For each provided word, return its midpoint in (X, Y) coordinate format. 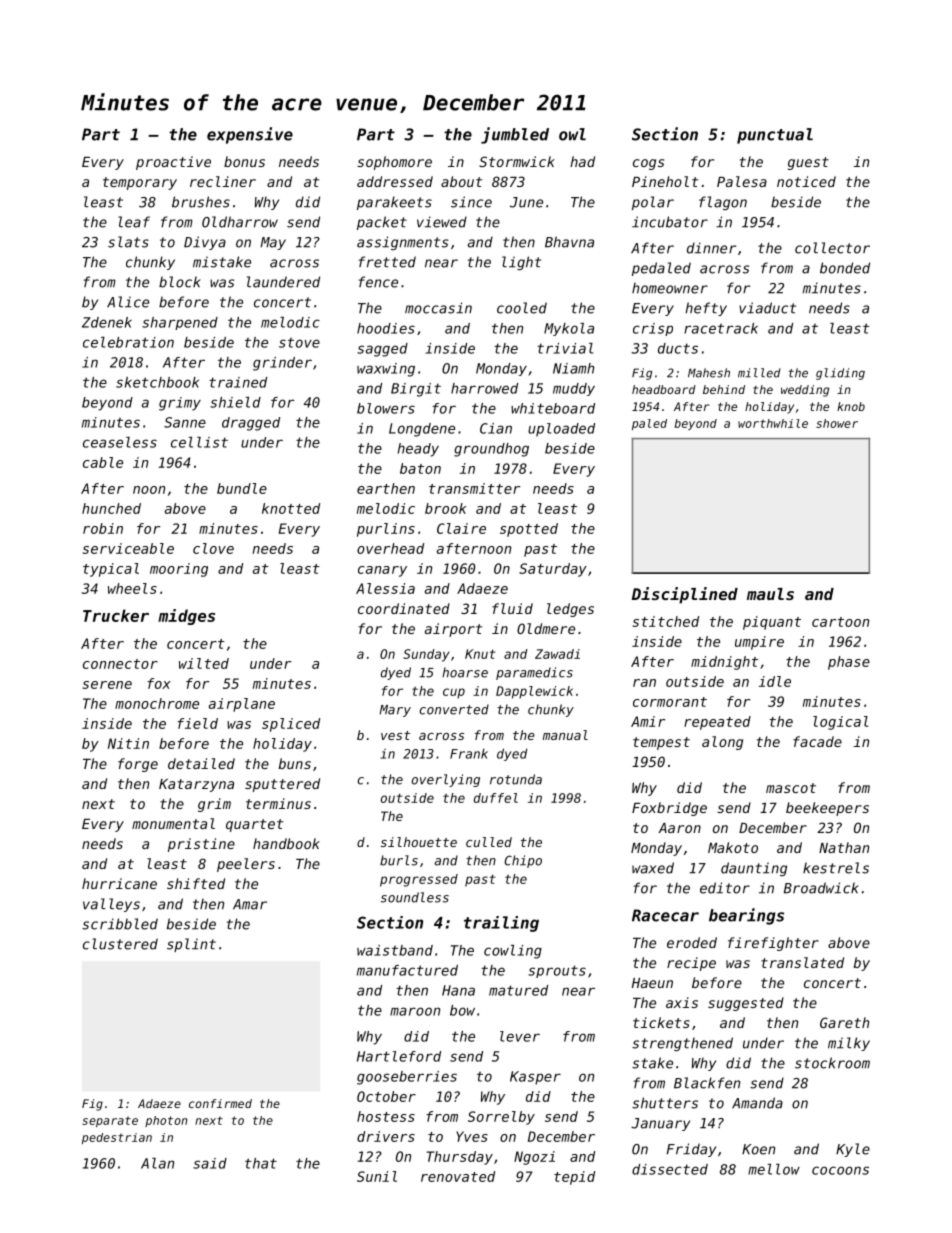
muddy (574, 389)
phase (849, 663)
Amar (250, 904)
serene (107, 685)
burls (399, 860)
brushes (201, 202)
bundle (242, 488)
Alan (157, 1163)
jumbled (515, 135)
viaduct (767, 308)
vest (395, 735)
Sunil (377, 1176)
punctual (775, 136)
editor (725, 888)
